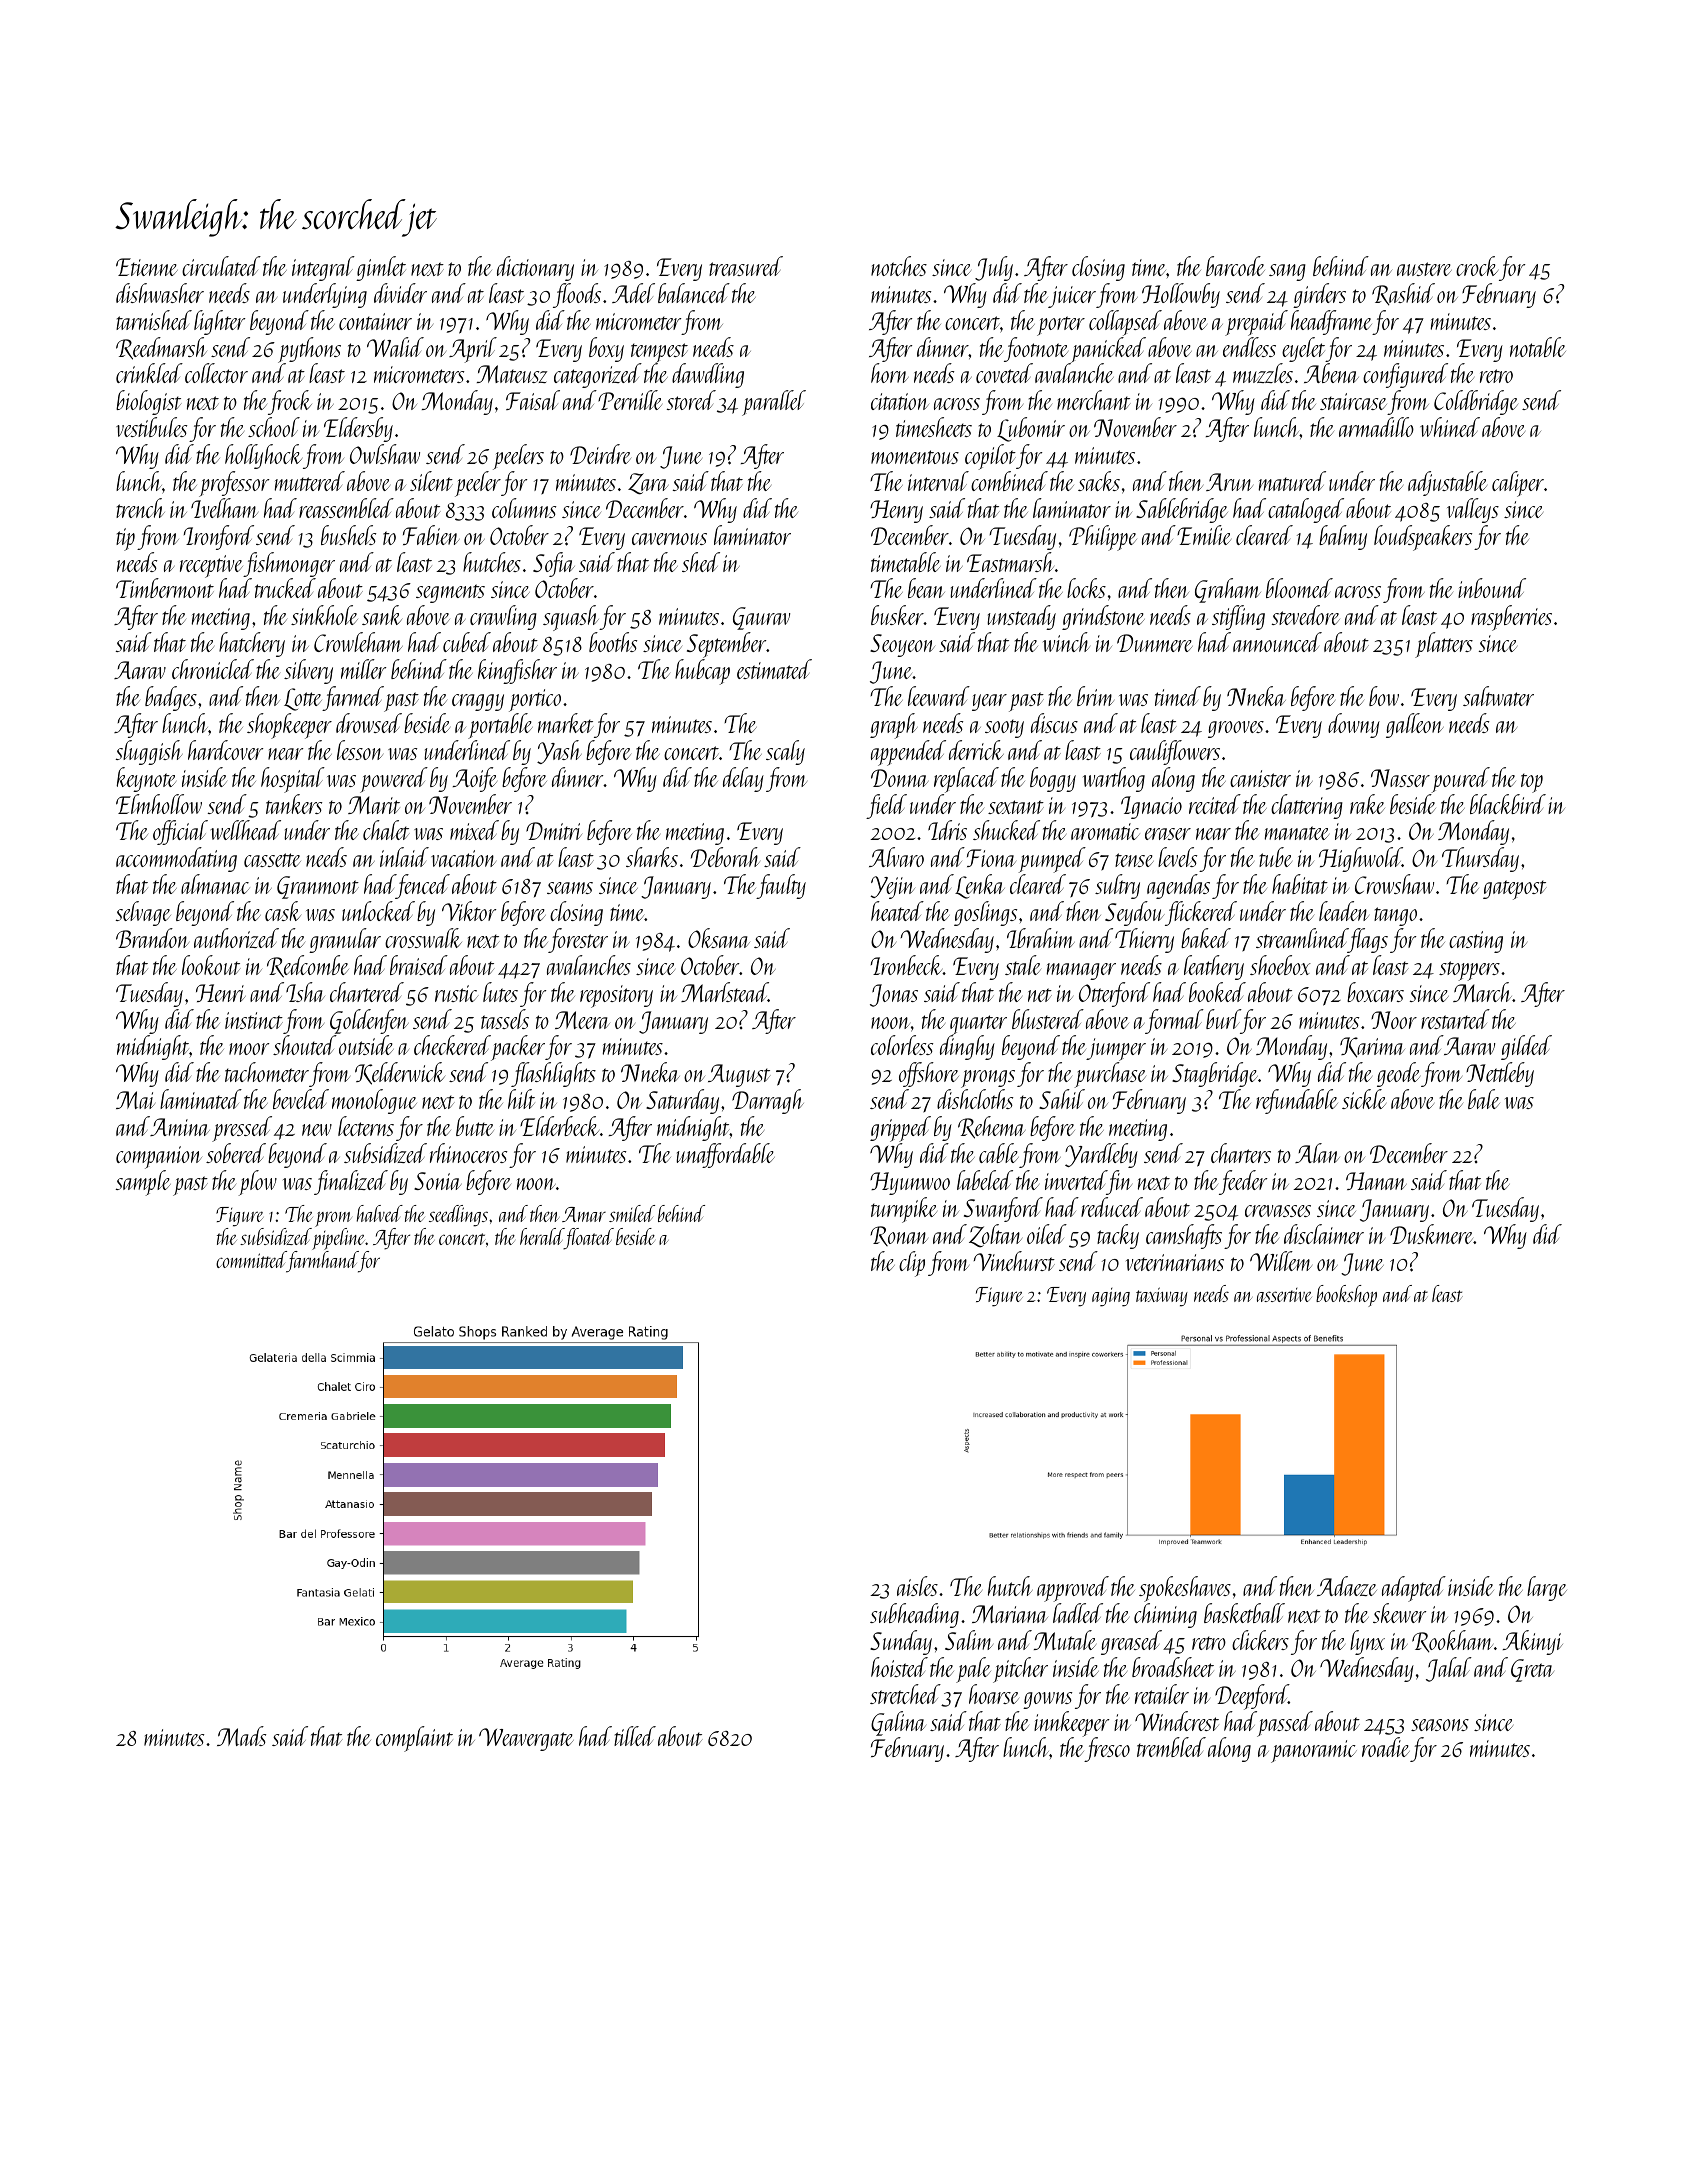  What do you see at coordinates (323, 268) in the document?
I see `integral` at bounding box center [323, 268].
